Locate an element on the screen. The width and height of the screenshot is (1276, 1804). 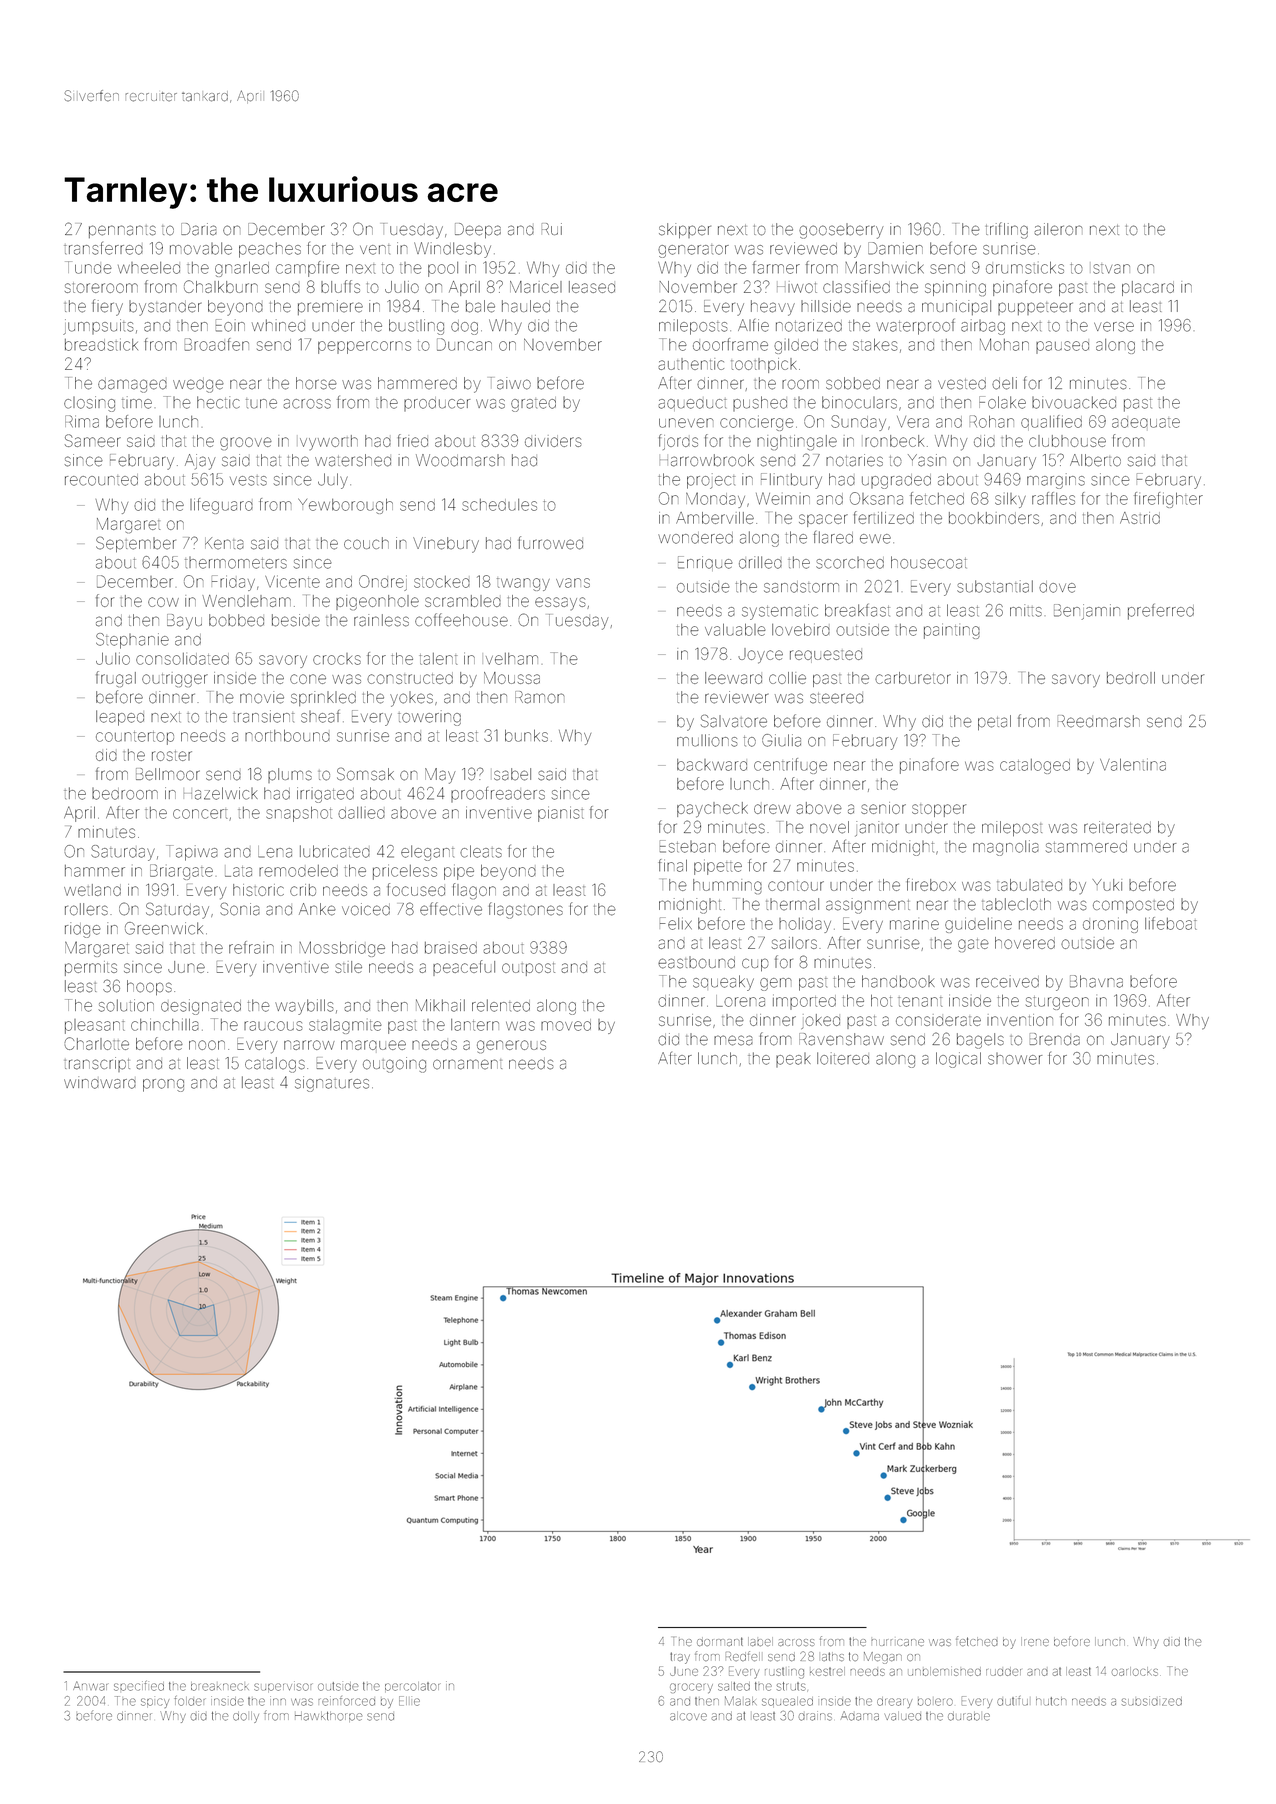
received is located at coordinates (1007, 981).
